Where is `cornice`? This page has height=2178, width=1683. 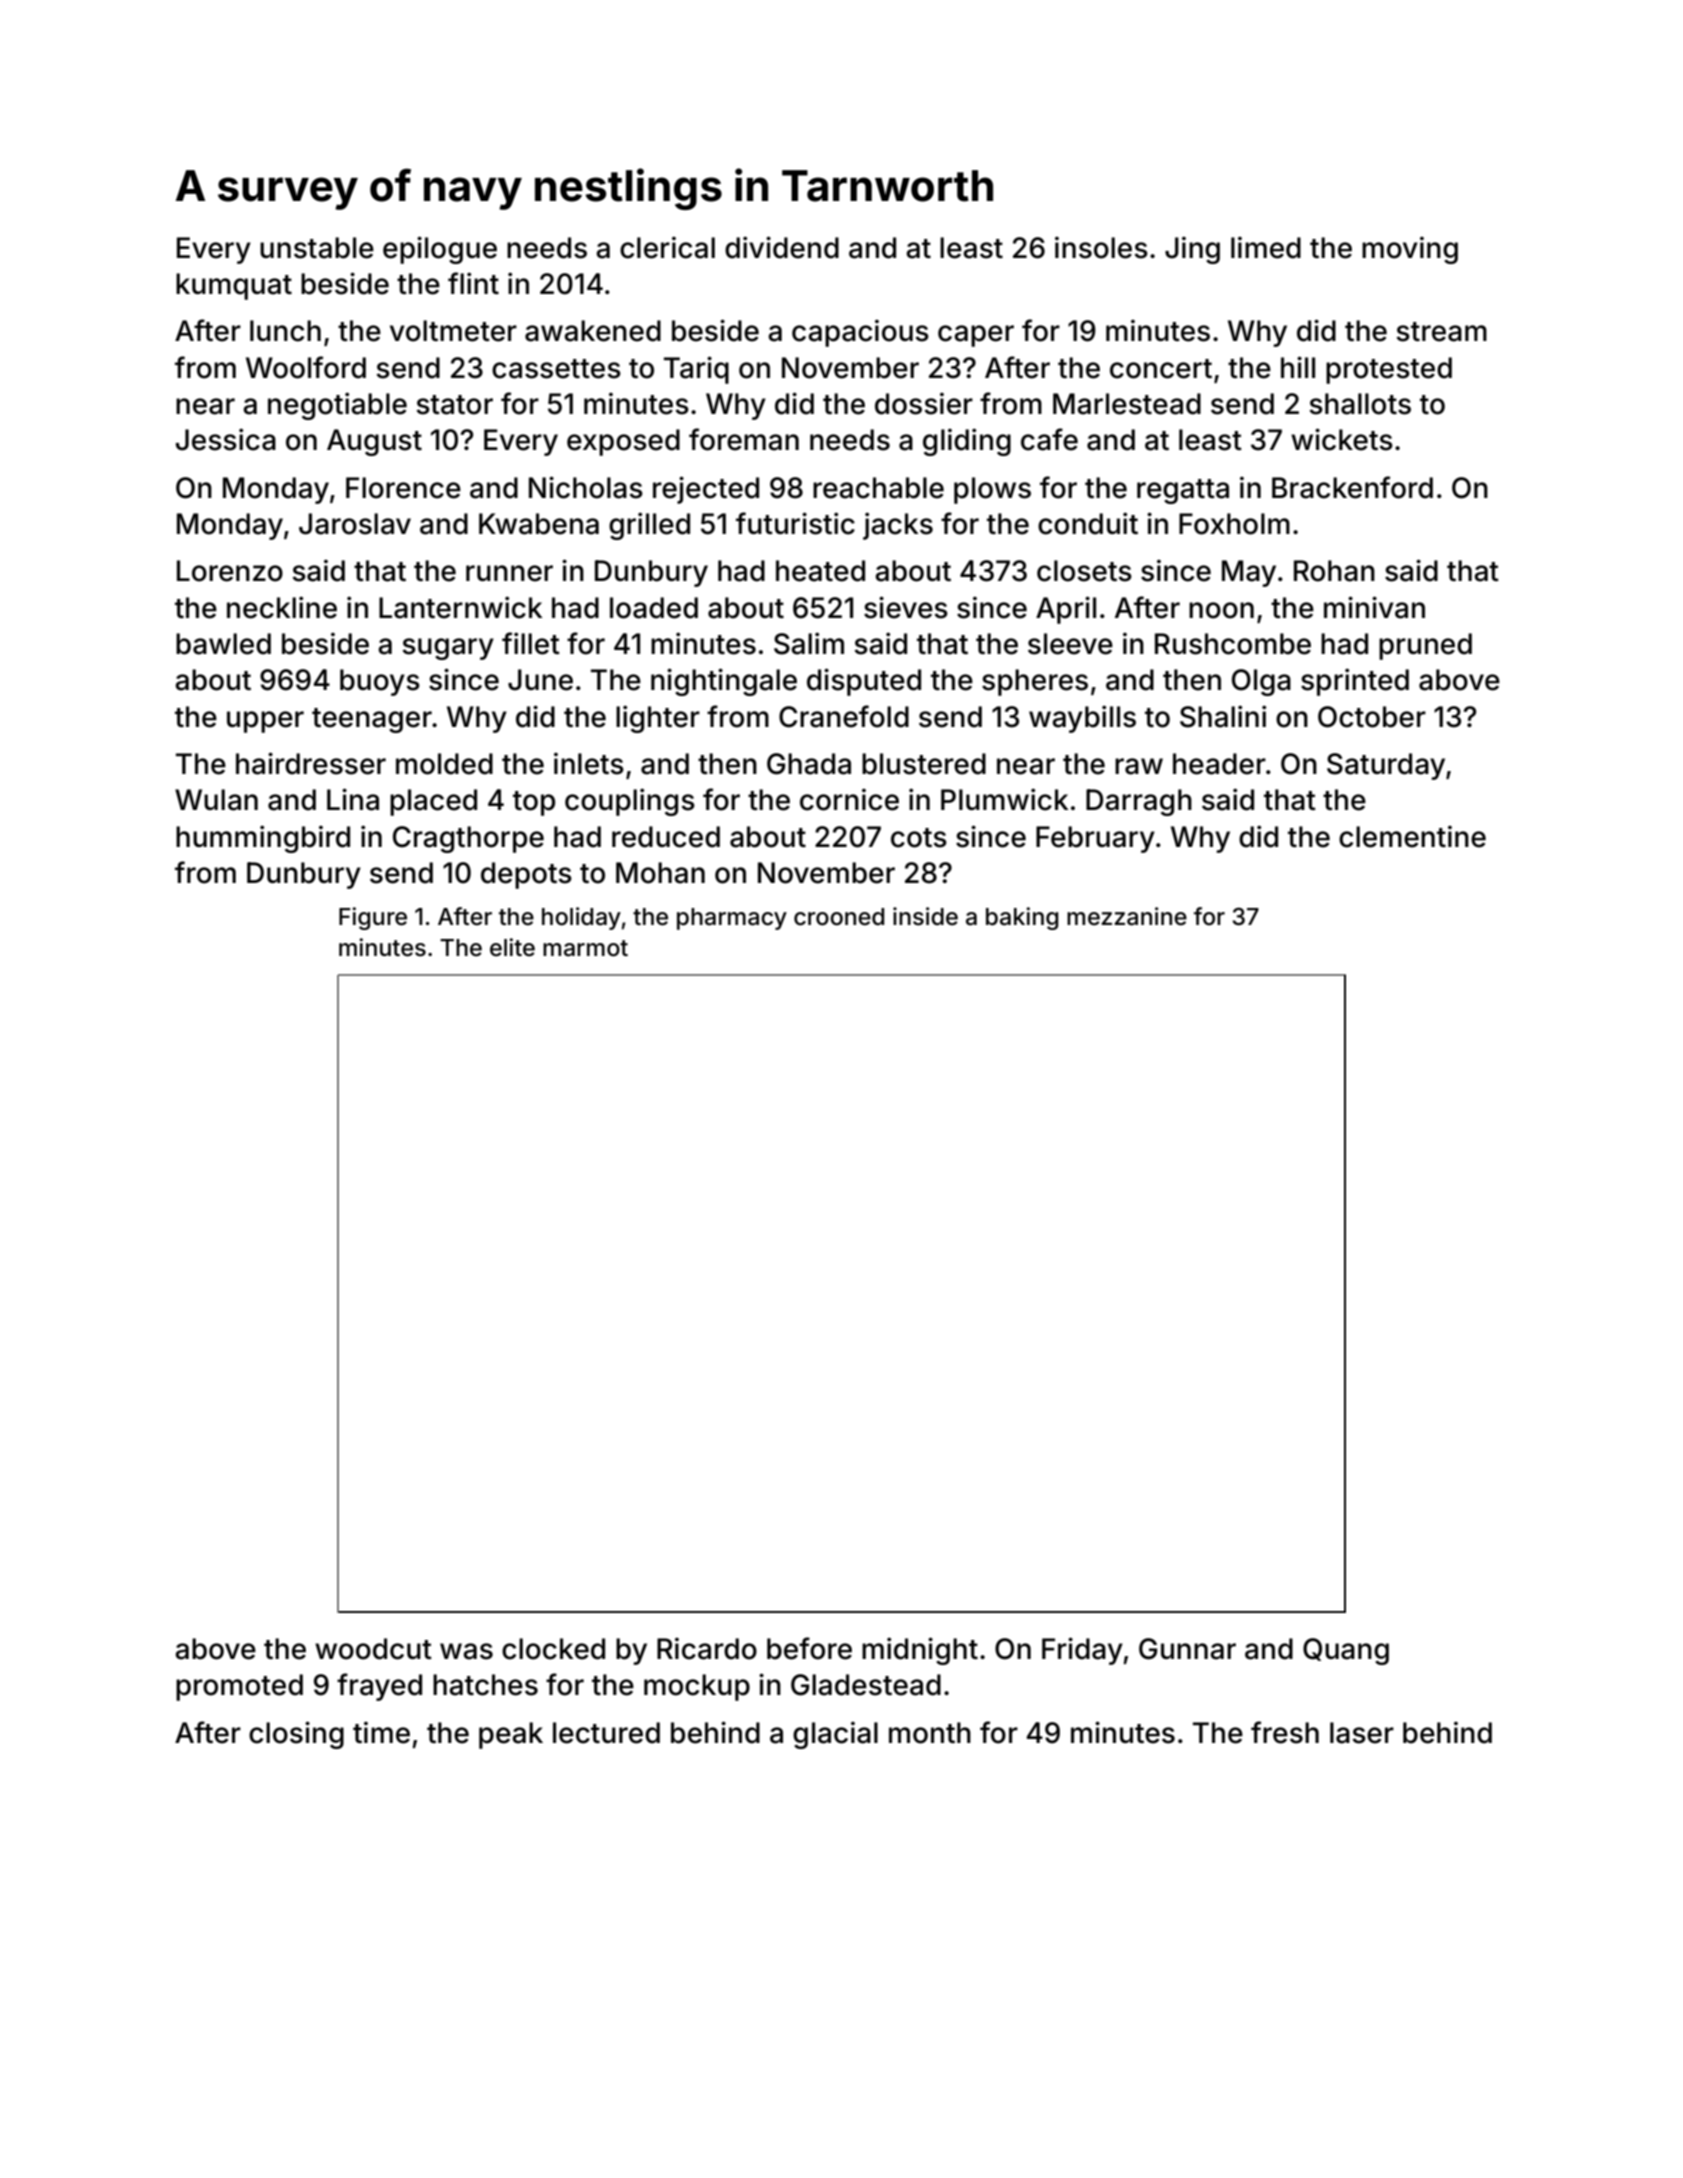 cornice is located at coordinates (849, 799).
